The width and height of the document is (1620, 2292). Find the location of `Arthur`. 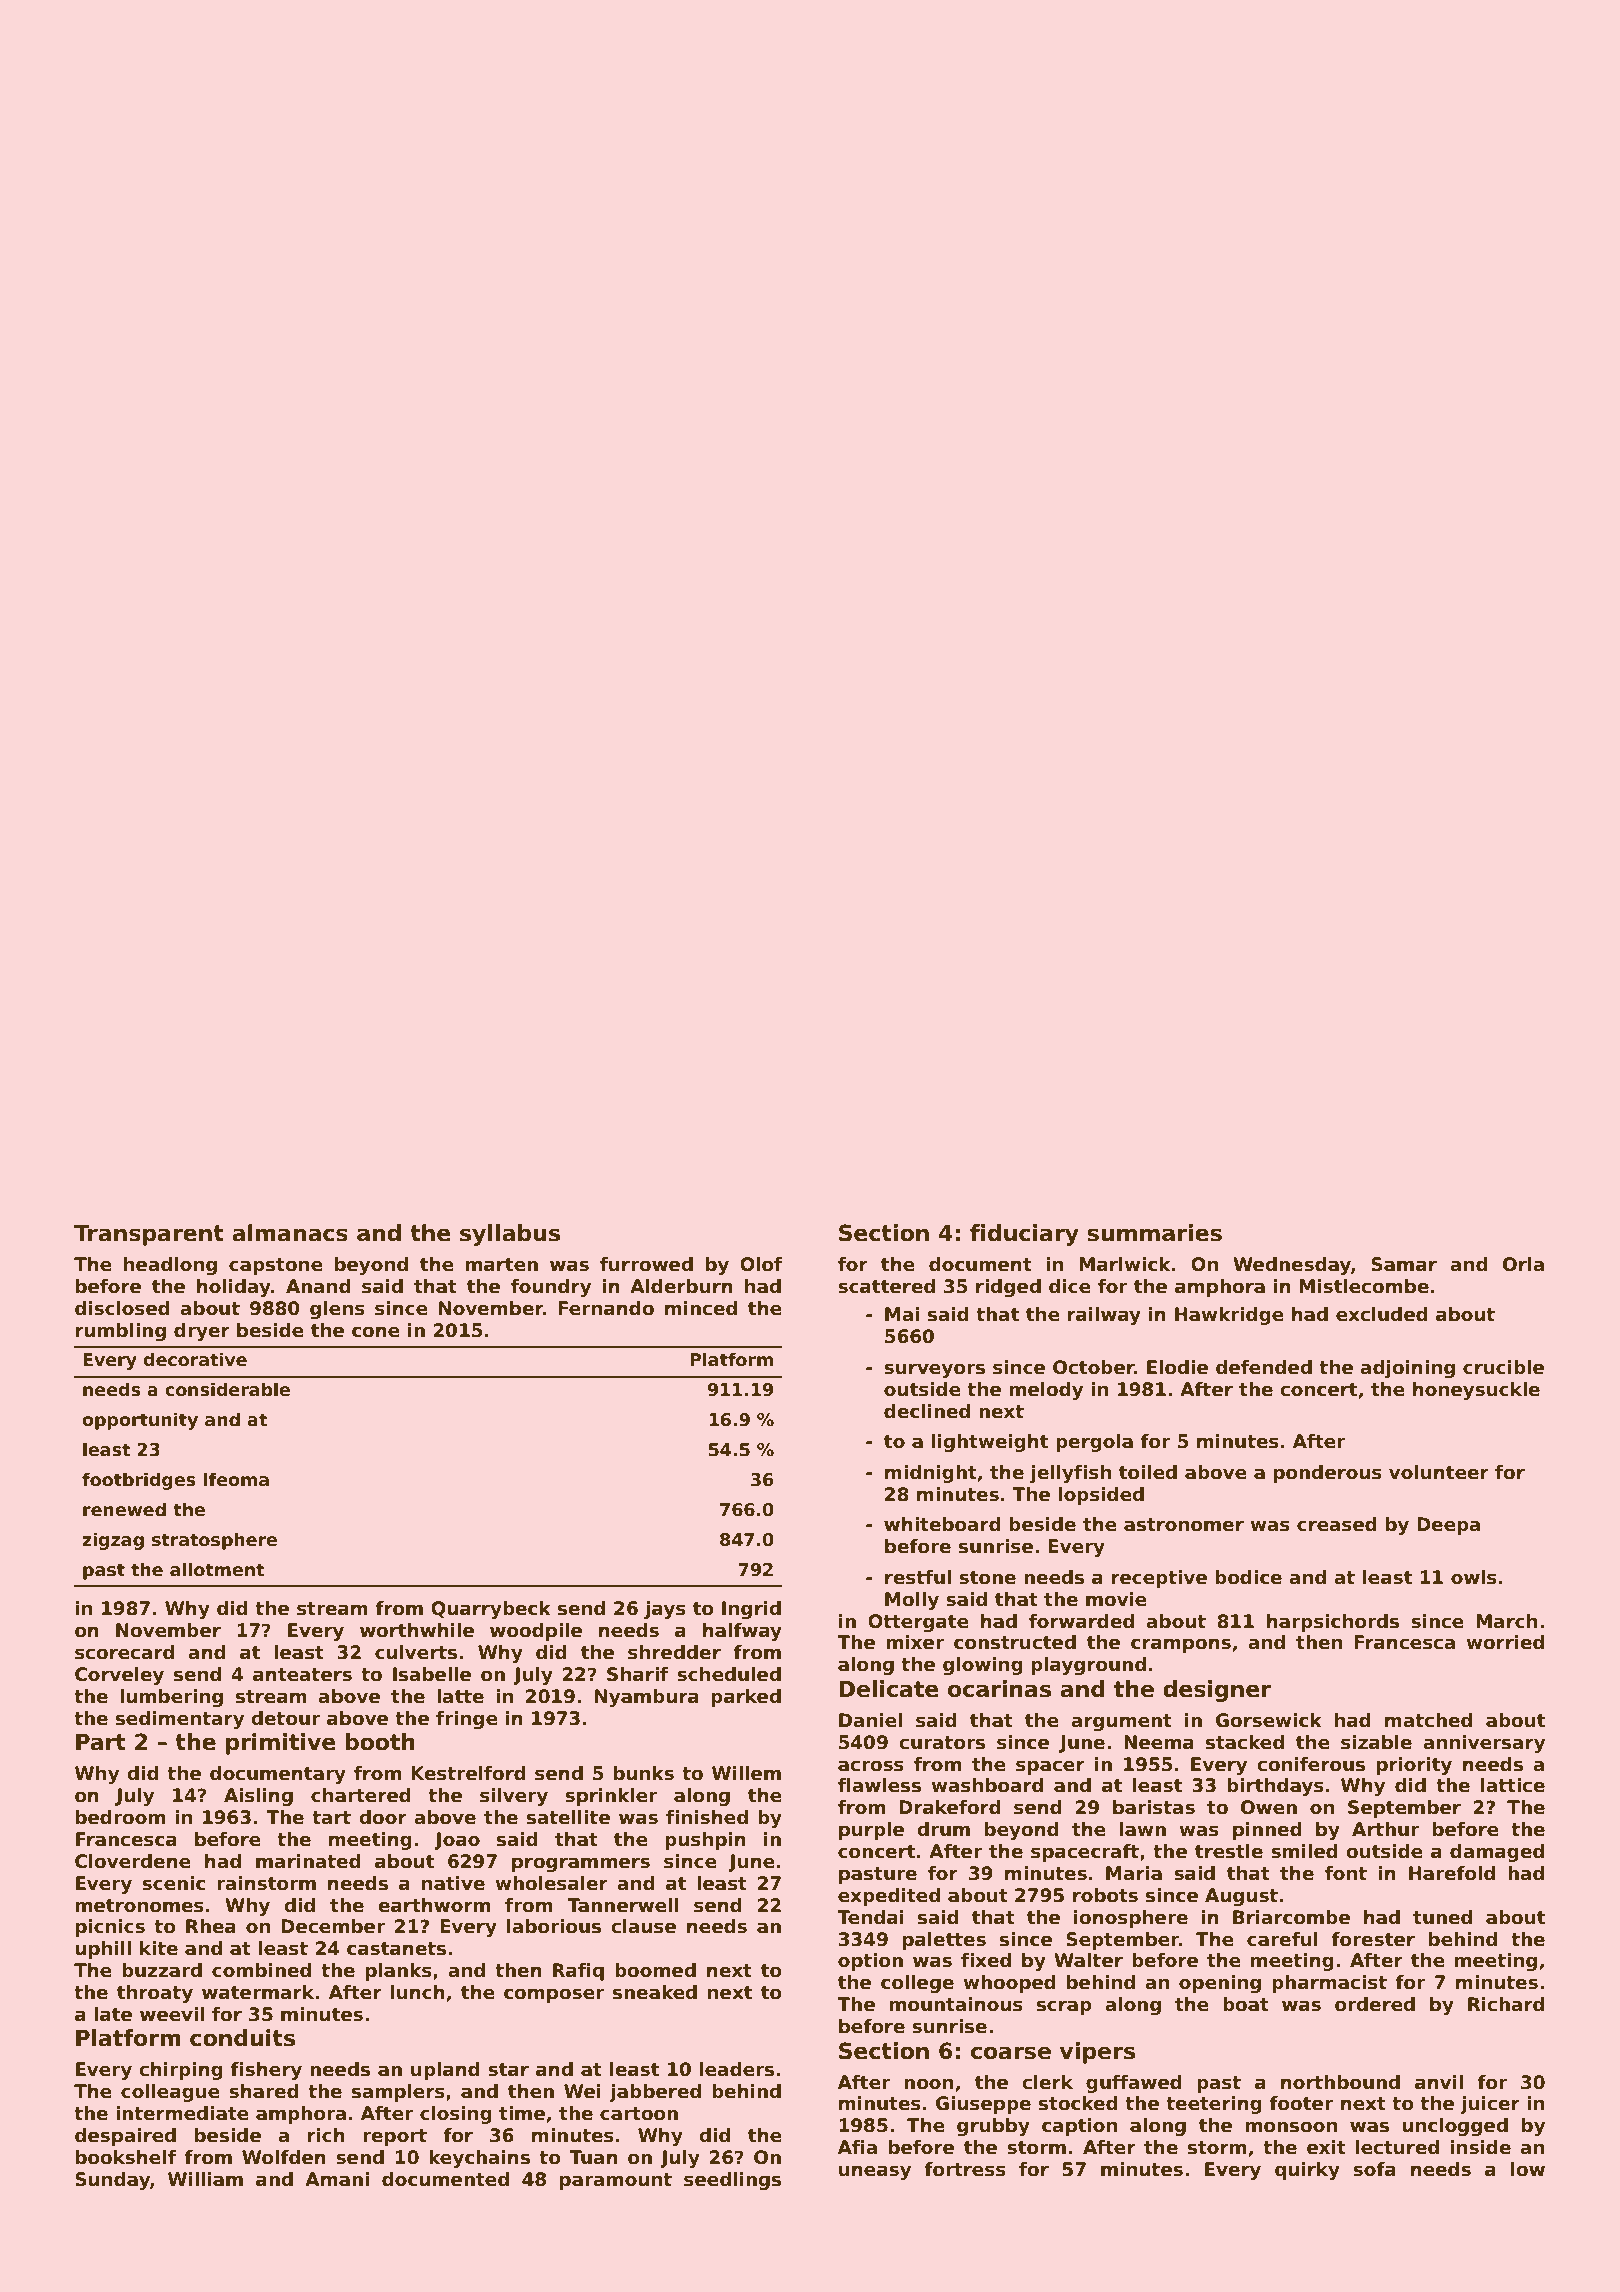

Arthur is located at coordinates (1385, 1829).
